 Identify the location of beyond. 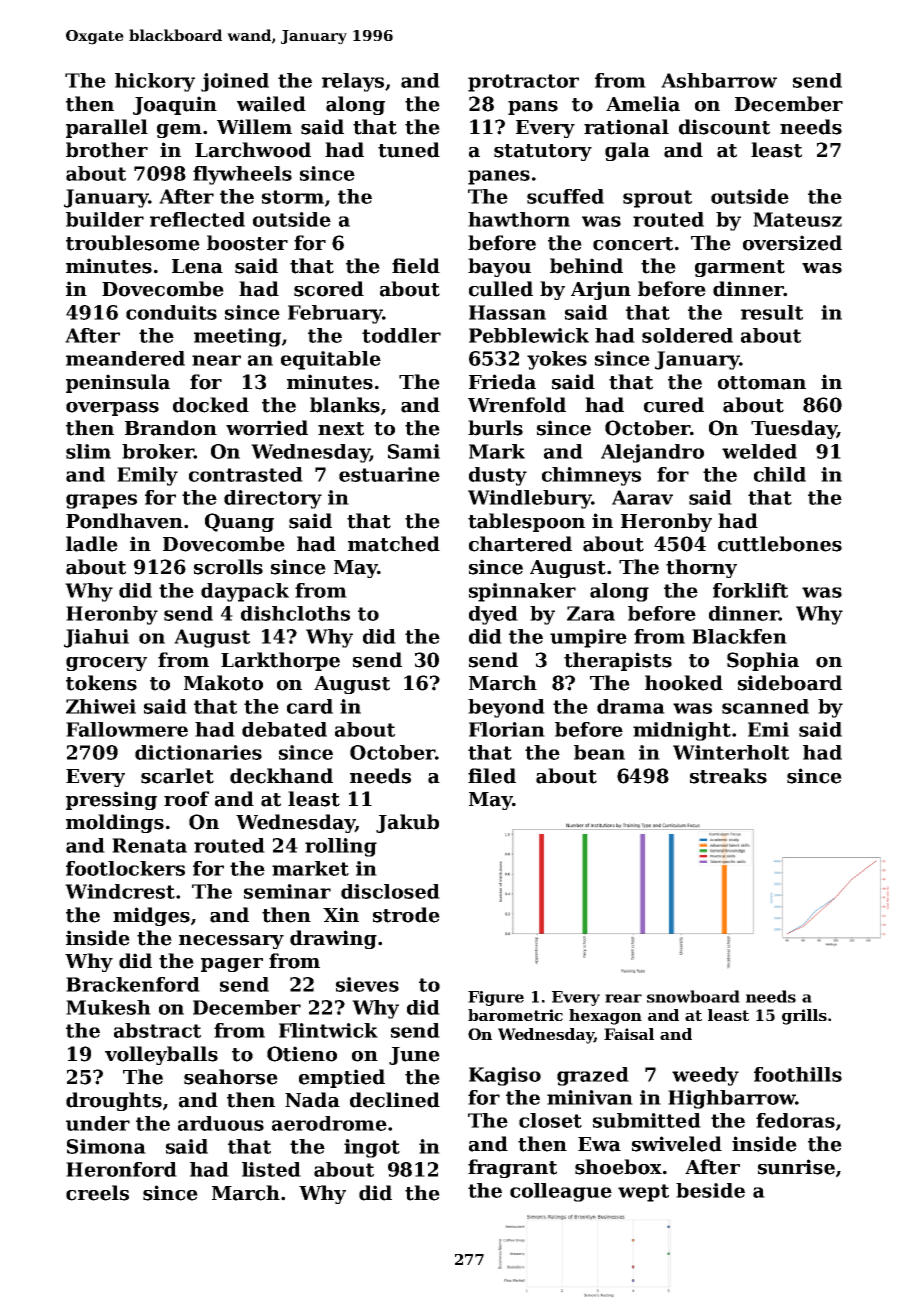
(506, 708).
